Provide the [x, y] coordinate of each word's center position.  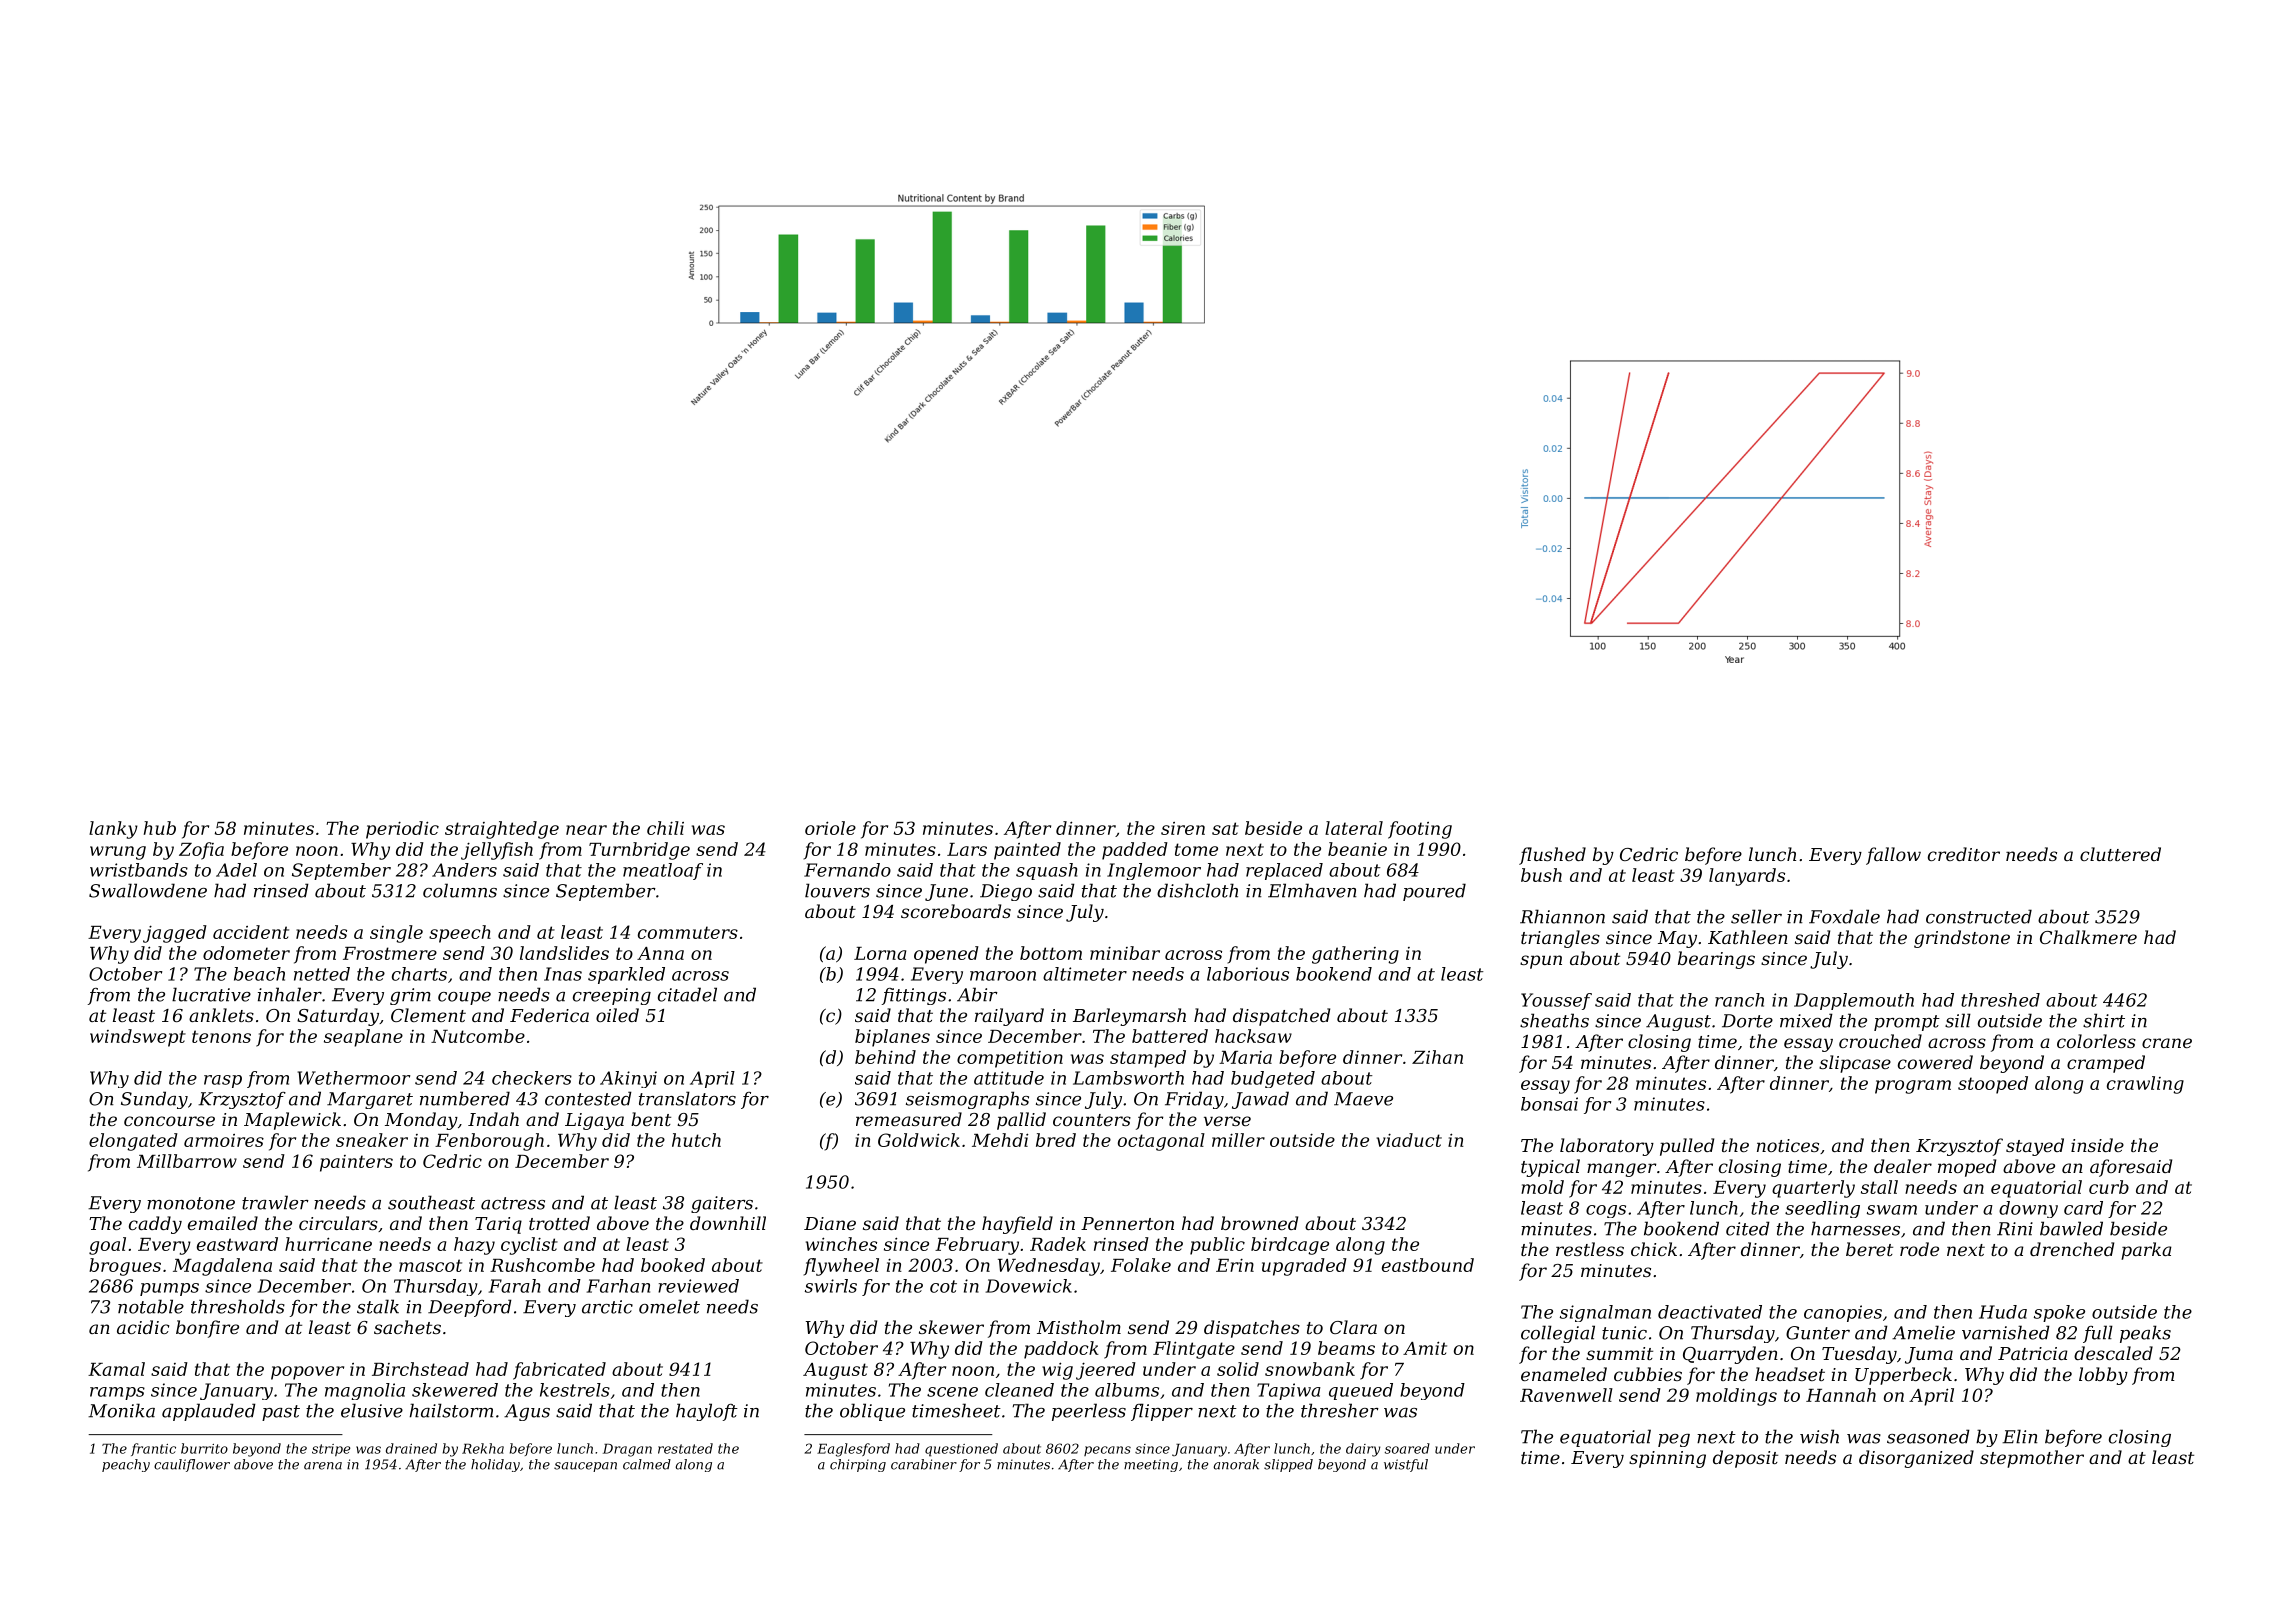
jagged [175, 934]
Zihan [1437, 1057]
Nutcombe [478, 1036]
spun [1541, 962]
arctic [607, 1307]
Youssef [1556, 1001]
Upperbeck [1903, 1376]
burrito [204, 1448]
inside [2097, 1145]
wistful [1406, 1465]
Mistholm [1079, 1327]
